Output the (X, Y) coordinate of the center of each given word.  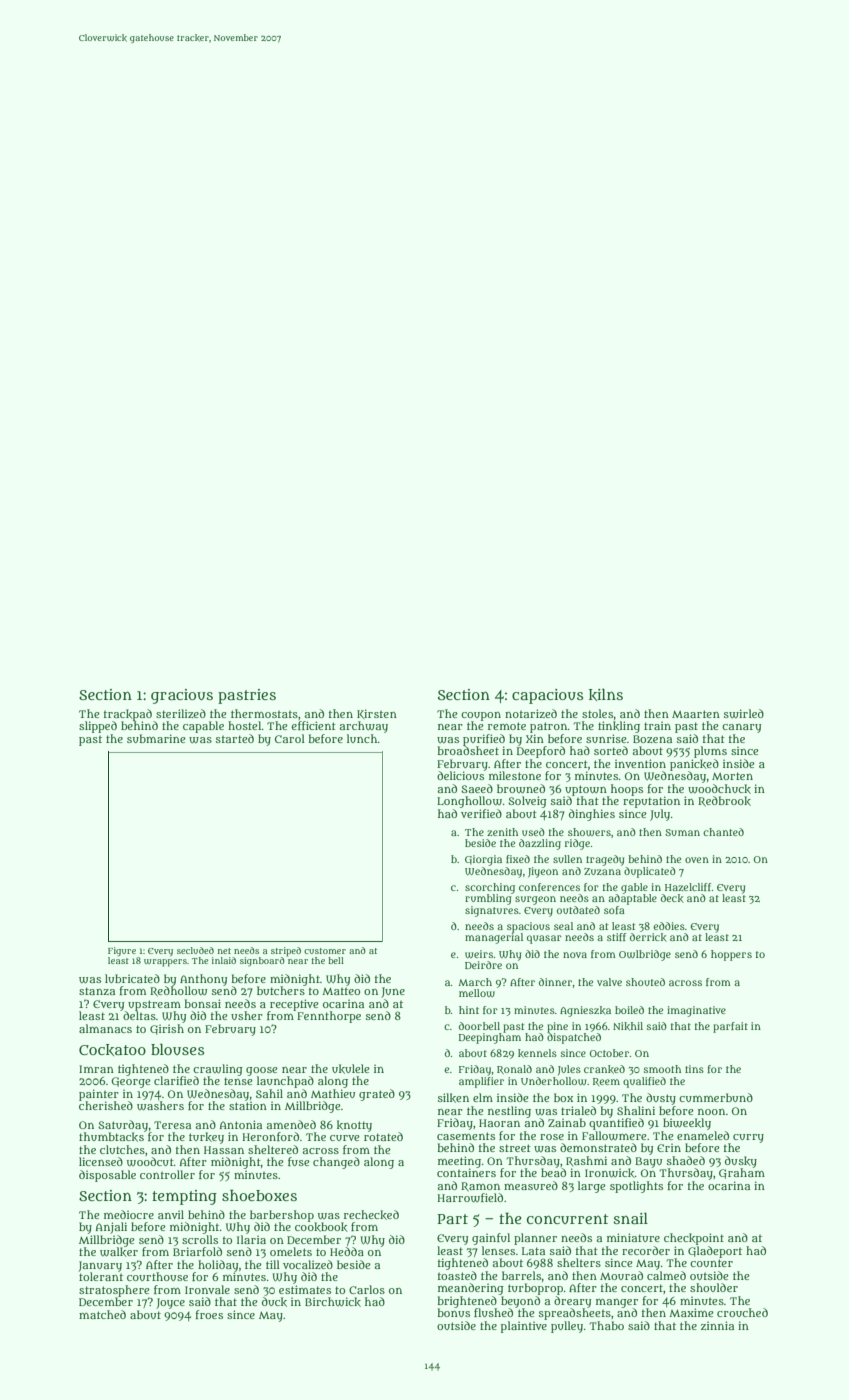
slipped (98, 727)
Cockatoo (112, 1050)
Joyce (170, 1303)
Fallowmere (614, 1136)
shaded (686, 1160)
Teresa (172, 1125)
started (235, 738)
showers (589, 832)
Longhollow (469, 802)
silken (453, 1098)
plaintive (524, 1327)
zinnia (717, 1325)
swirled (744, 713)
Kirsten (377, 714)
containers (466, 1172)
